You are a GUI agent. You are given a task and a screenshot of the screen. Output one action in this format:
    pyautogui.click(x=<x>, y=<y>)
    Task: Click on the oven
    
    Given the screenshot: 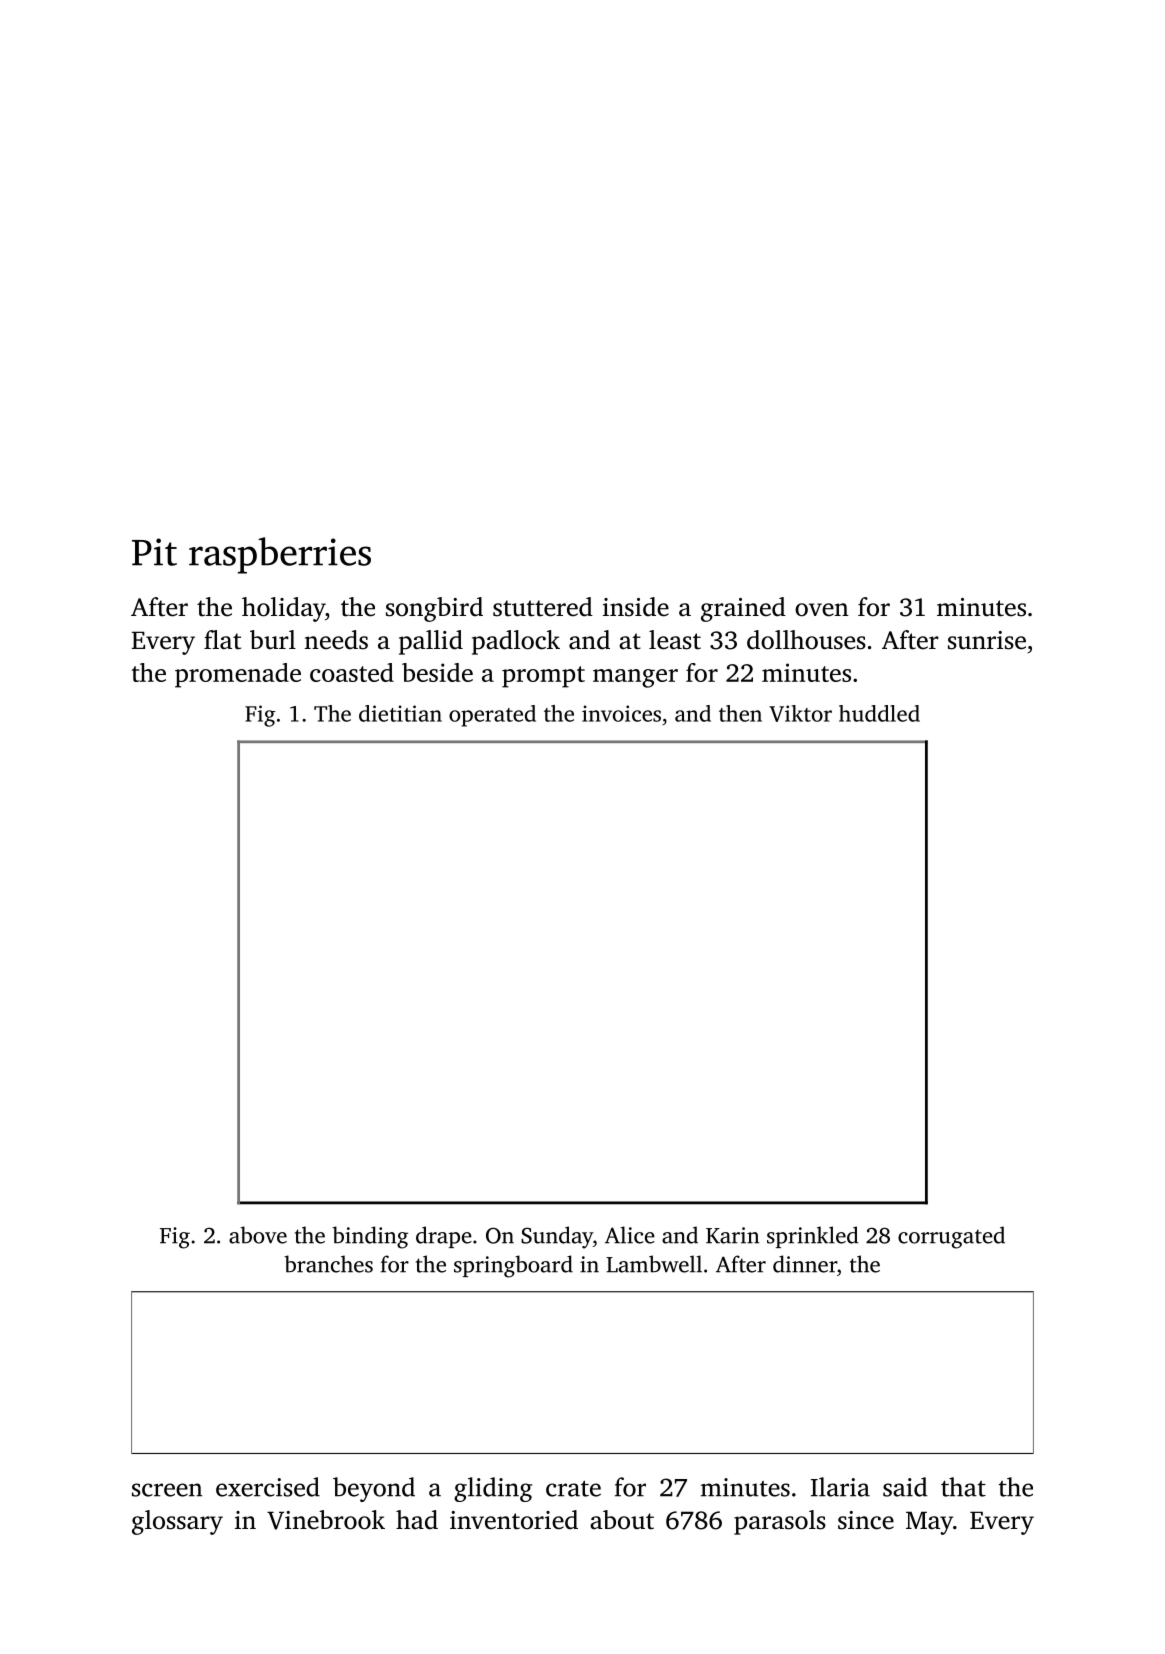 What is the action you would take?
    pyautogui.click(x=822, y=610)
